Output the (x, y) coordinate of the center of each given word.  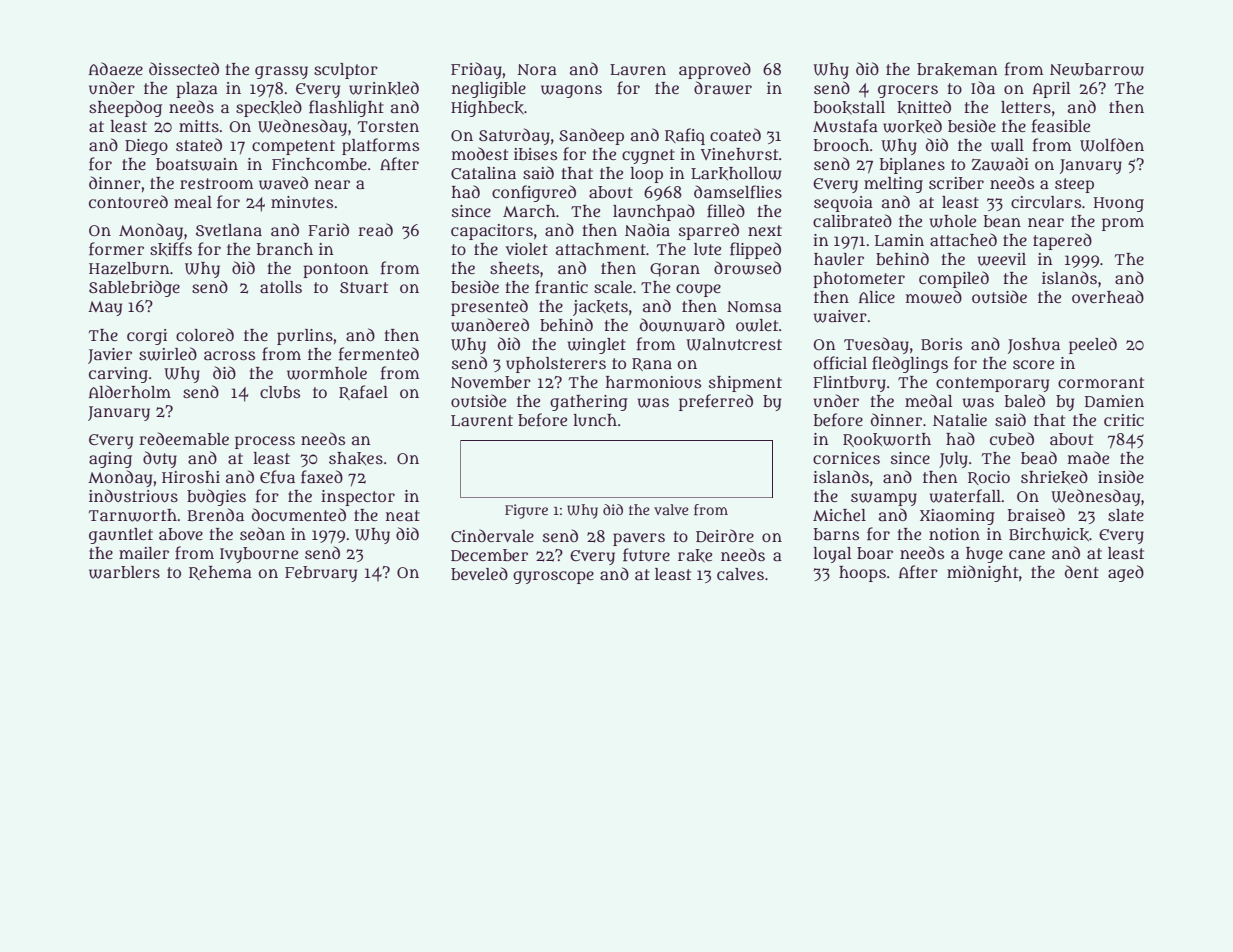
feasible (1061, 126)
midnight (982, 573)
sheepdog (125, 108)
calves (740, 574)
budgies (216, 497)
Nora (537, 69)
